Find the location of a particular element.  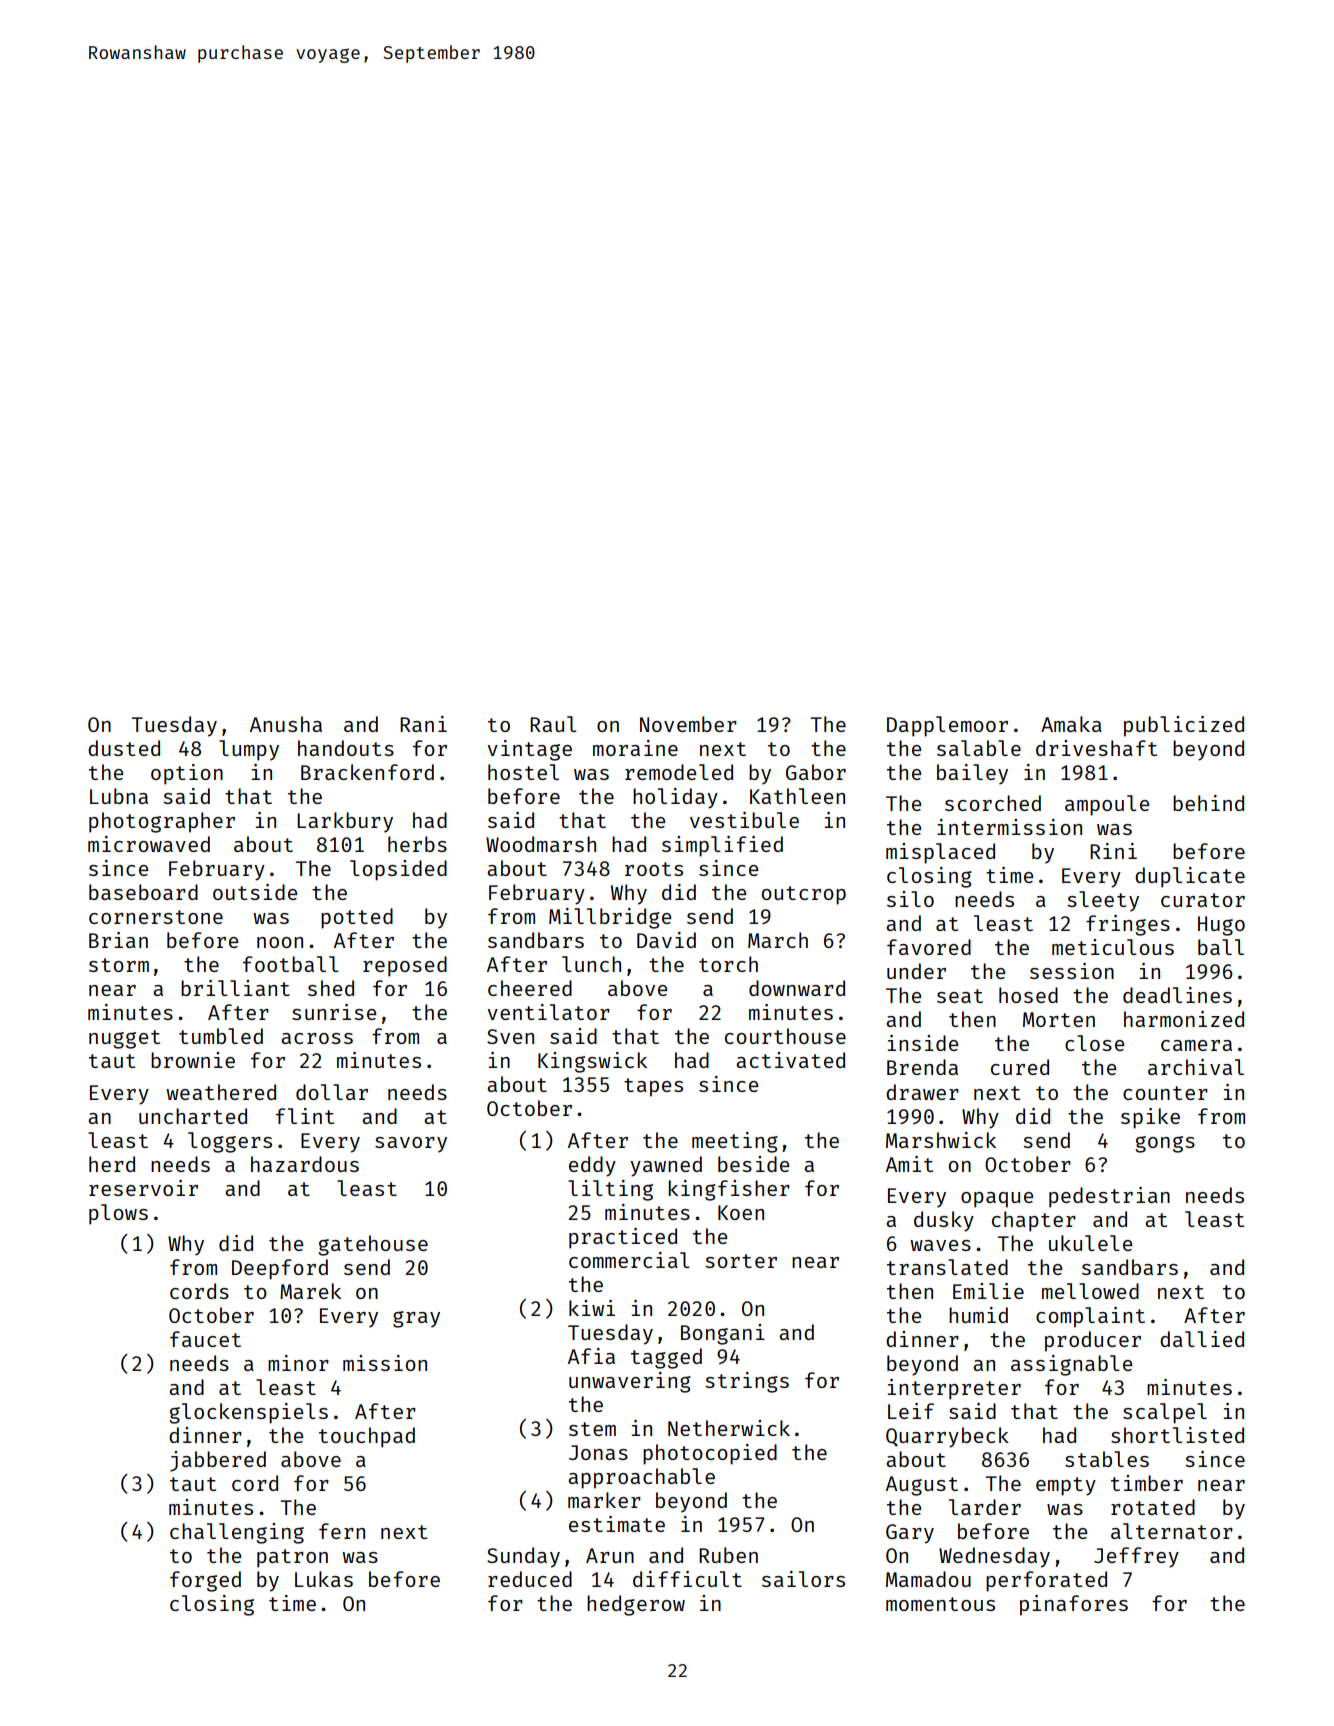

glockenspiels is located at coordinates (248, 1413).
